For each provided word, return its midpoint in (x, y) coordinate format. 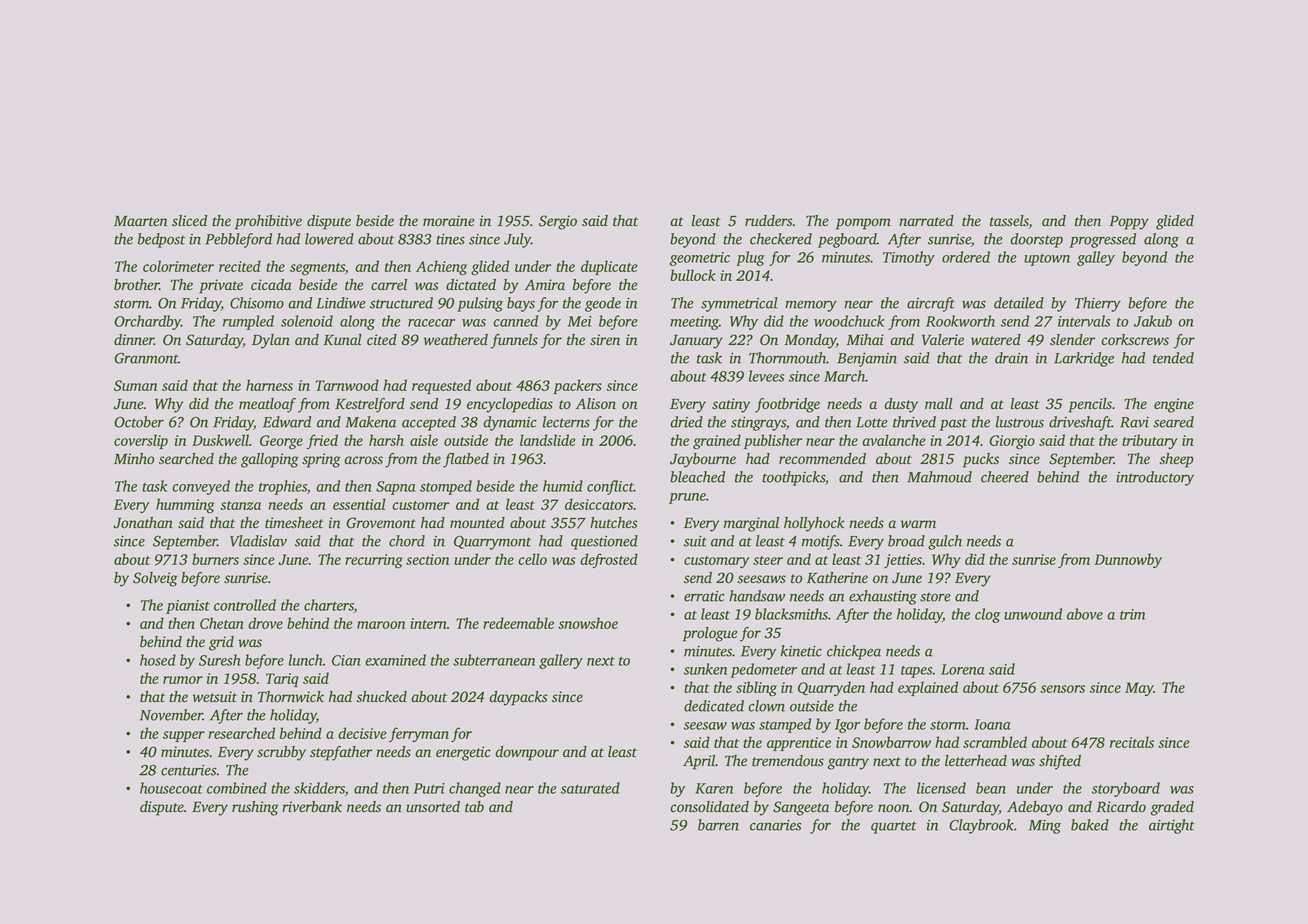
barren (718, 825)
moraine (449, 220)
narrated (926, 220)
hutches (613, 523)
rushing (255, 808)
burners (215, 559)
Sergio (558, 222)
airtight (1172, 826)
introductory (1155, 478)
